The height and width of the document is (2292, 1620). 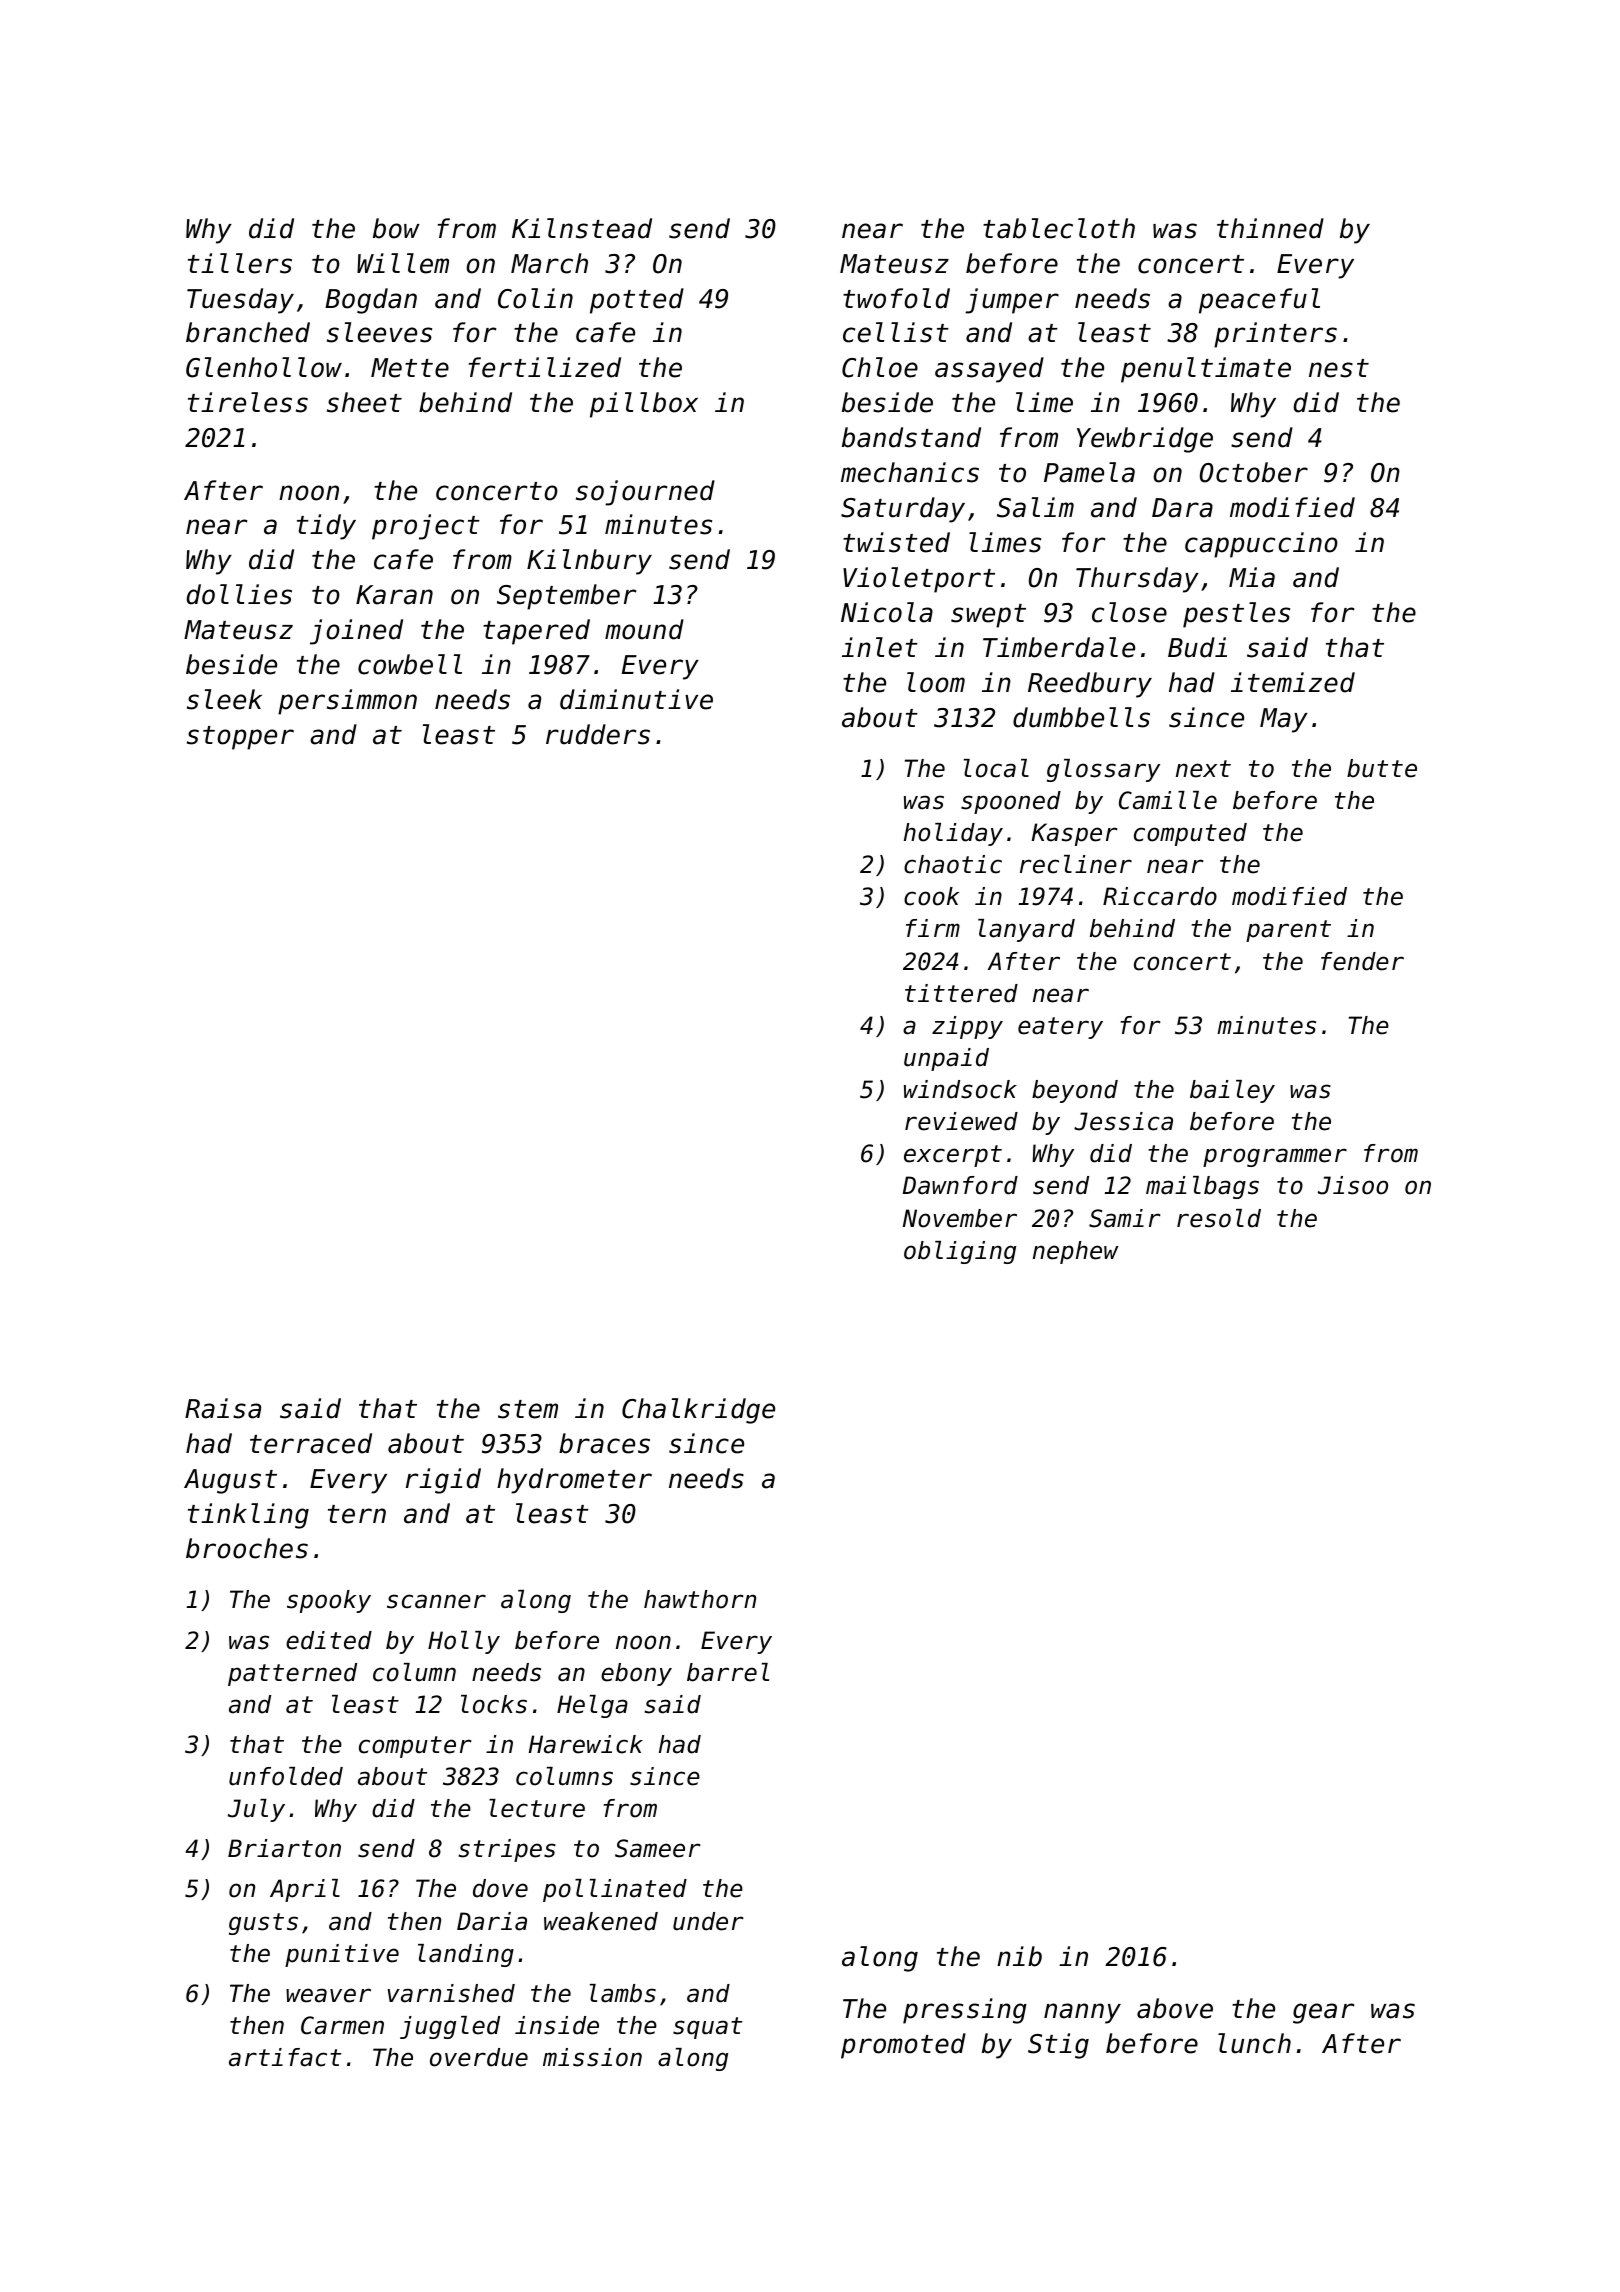 I want to click on Chalkridge, so click(x=698, y=1411).
